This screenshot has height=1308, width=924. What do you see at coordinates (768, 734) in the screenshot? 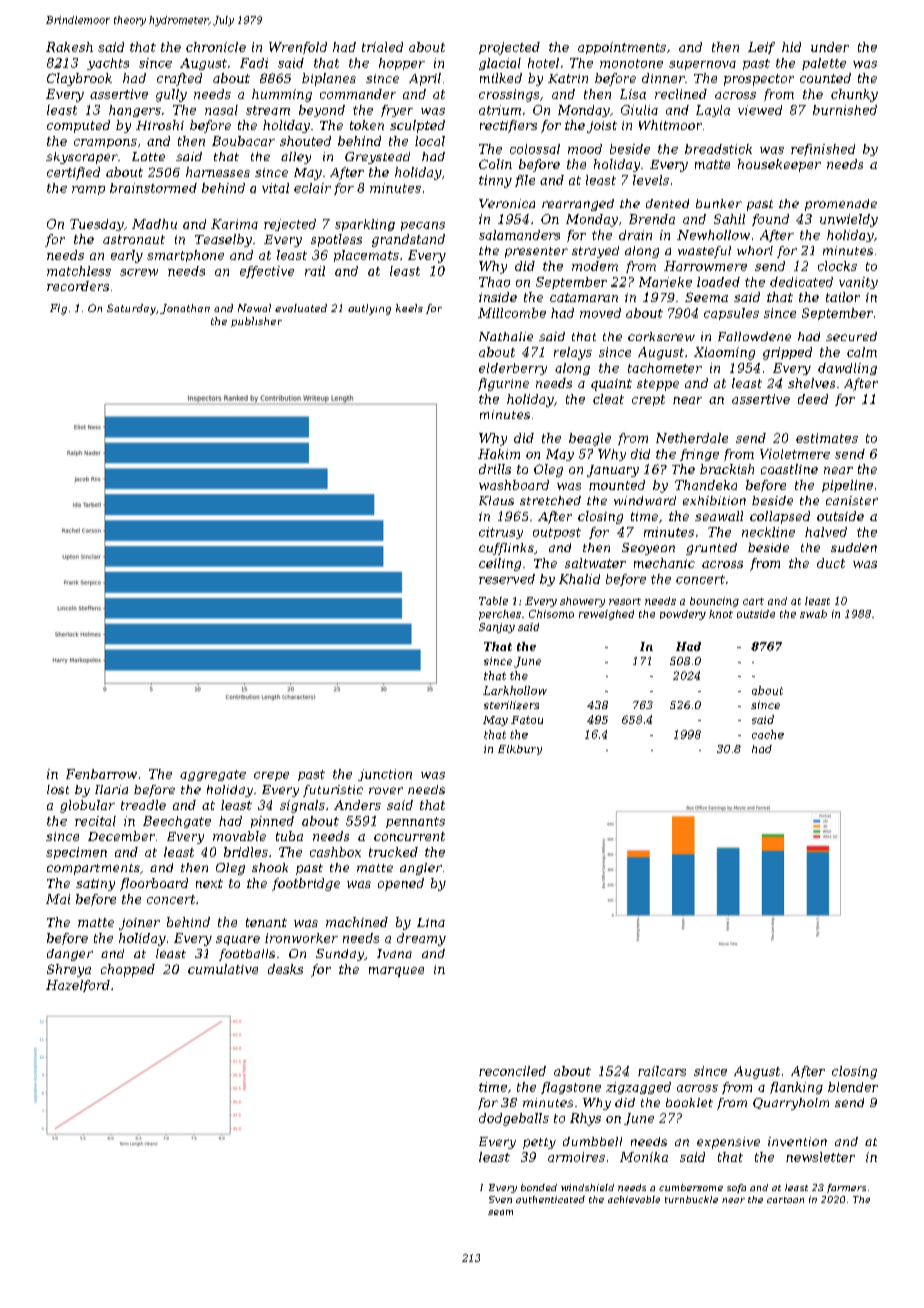
I see `cache` at bounding box center [768, 734].
